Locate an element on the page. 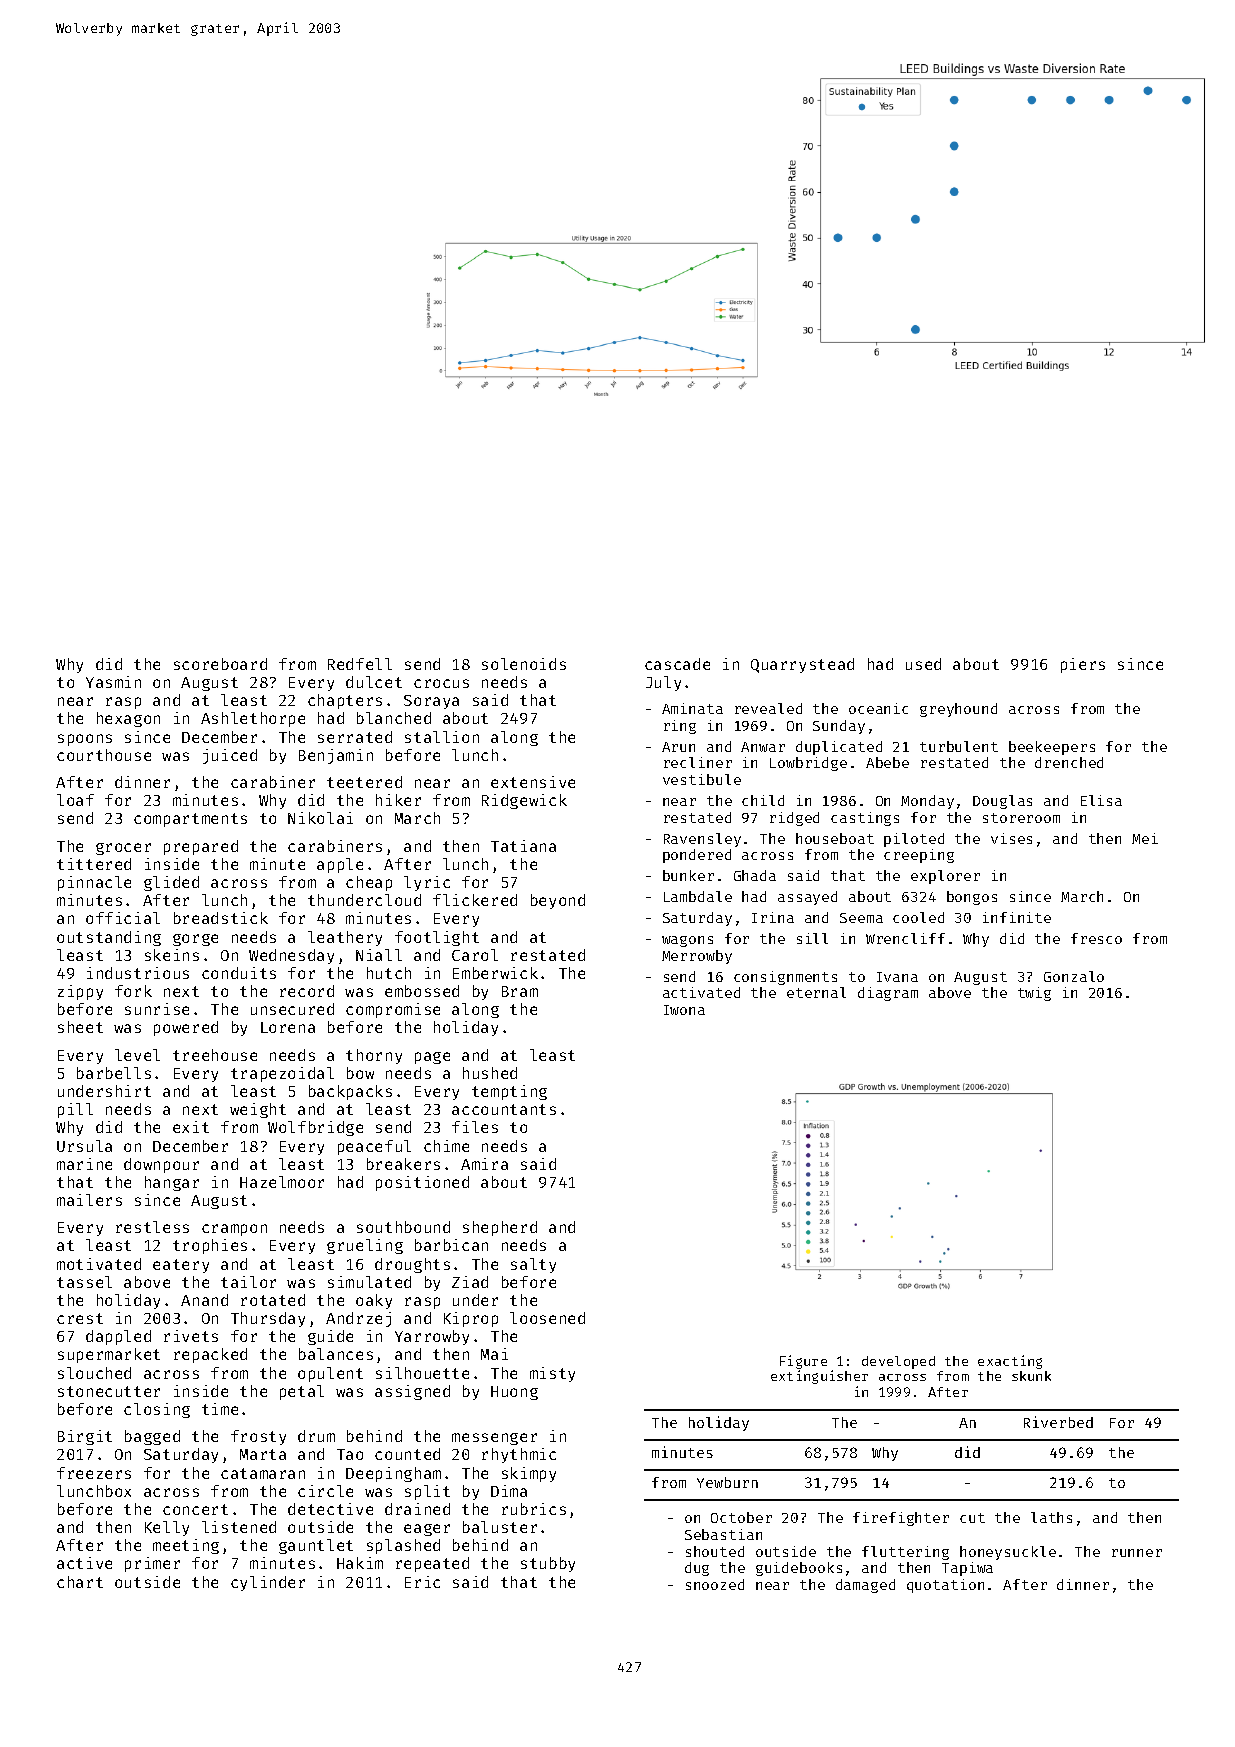  accountants is located at coordinates (504, 1109).
